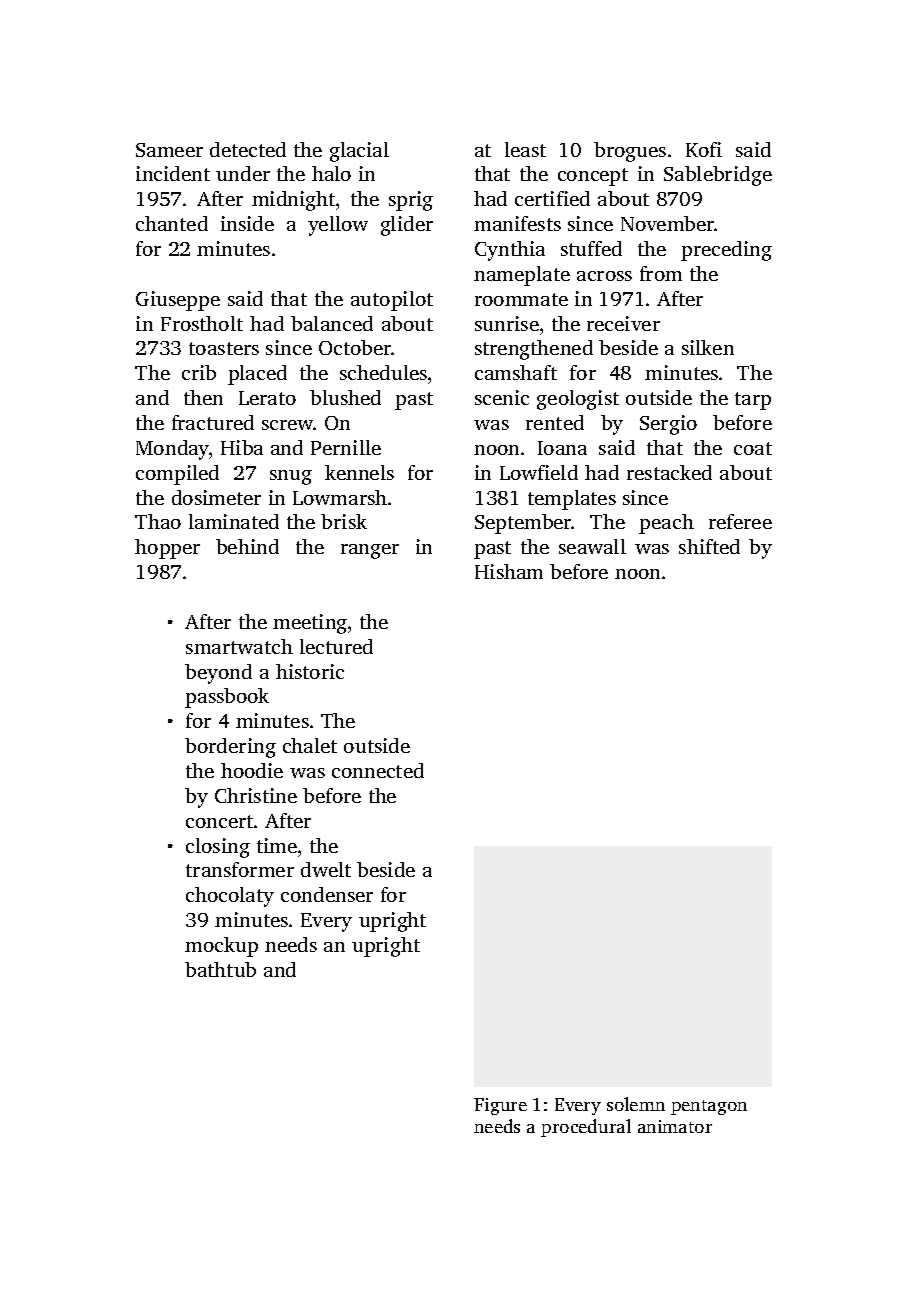 The width and height of the page is (908, 1316). What do you see at coordinates (220, 969) in the page?
I see `bathtub` at bounding box center [220, 969].
